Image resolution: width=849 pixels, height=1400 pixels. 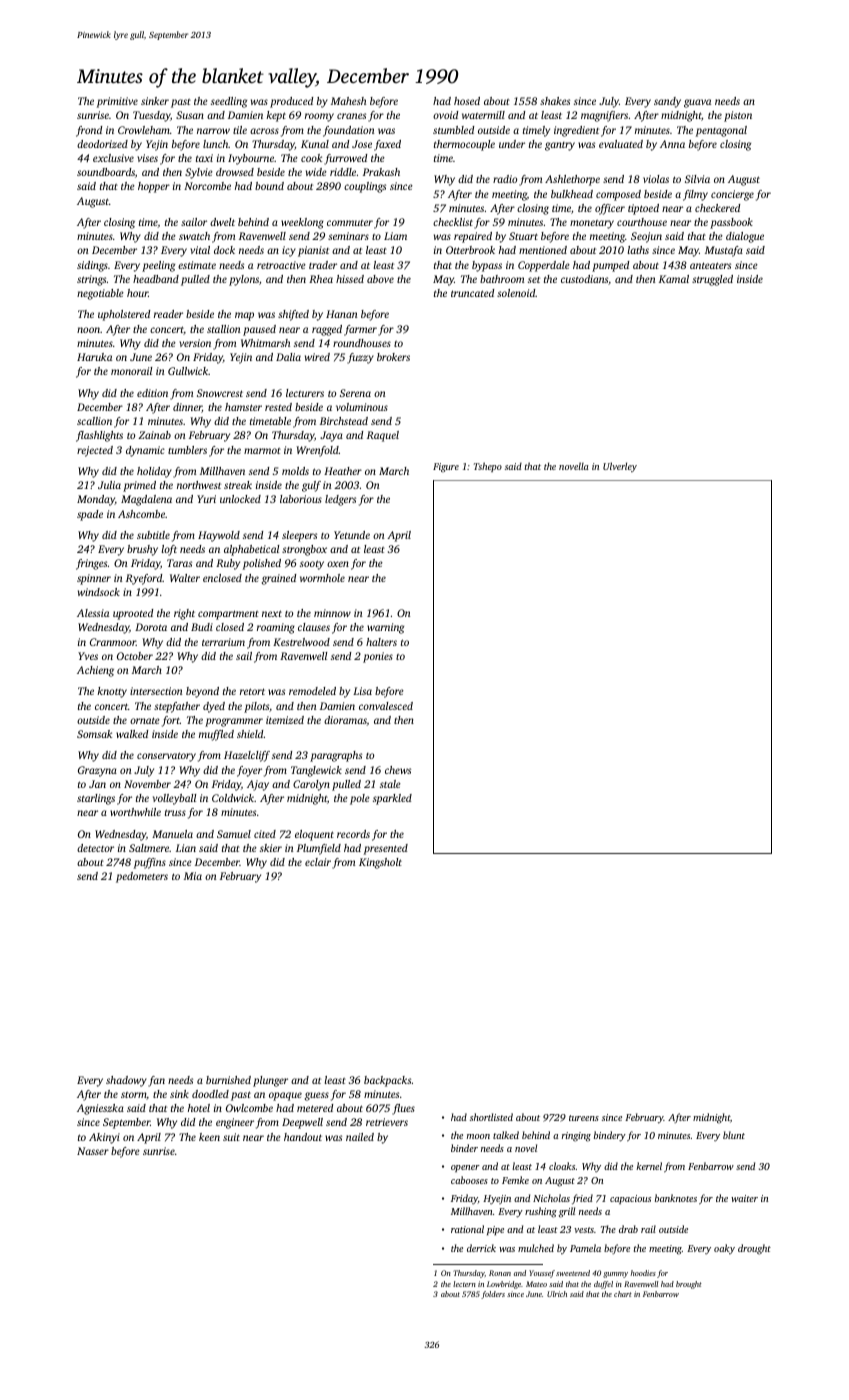 I want to click on Samuel, so click(x=234, y=834).
